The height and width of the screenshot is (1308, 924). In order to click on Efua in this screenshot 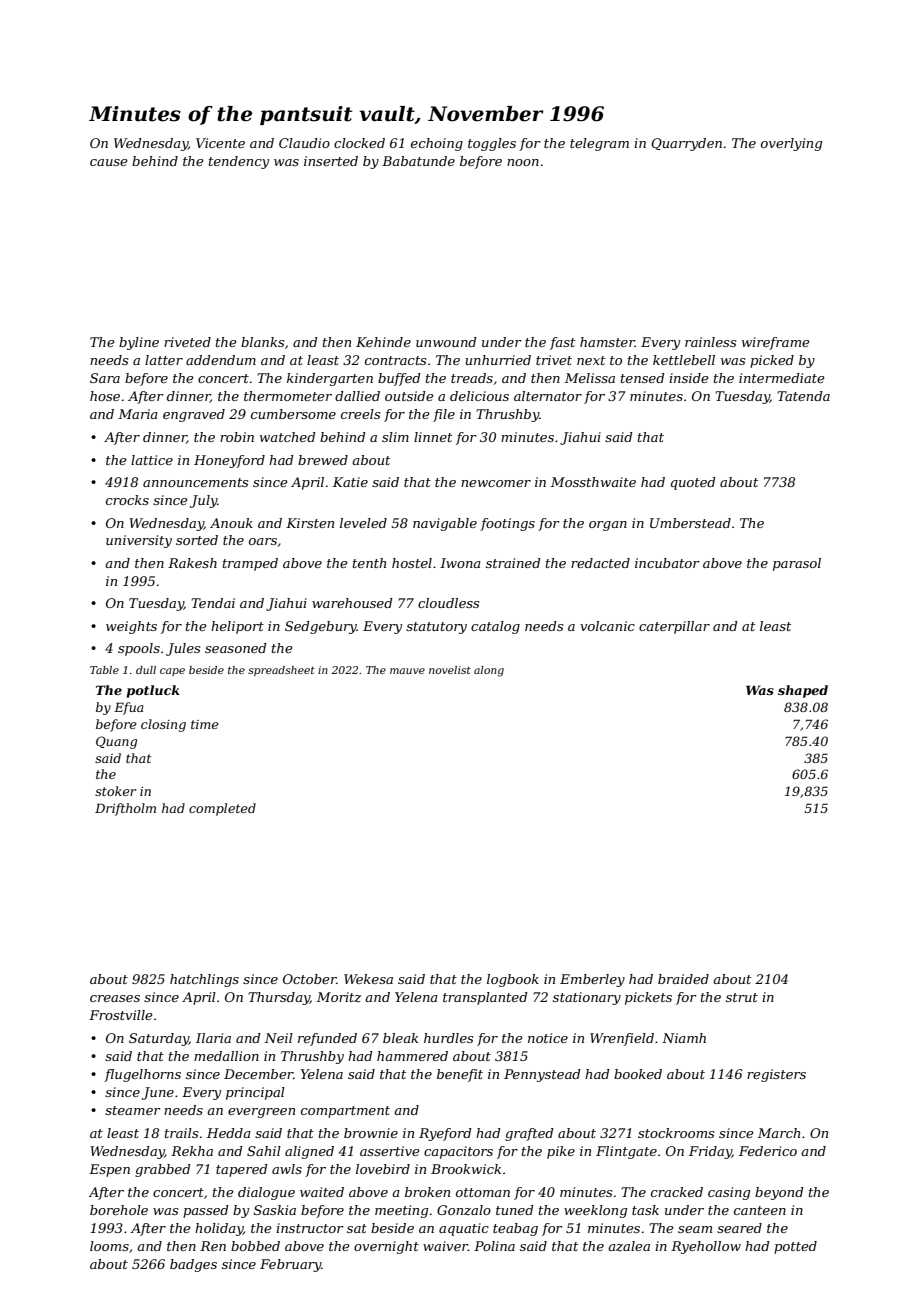, I will do `click(129, 708)`.
